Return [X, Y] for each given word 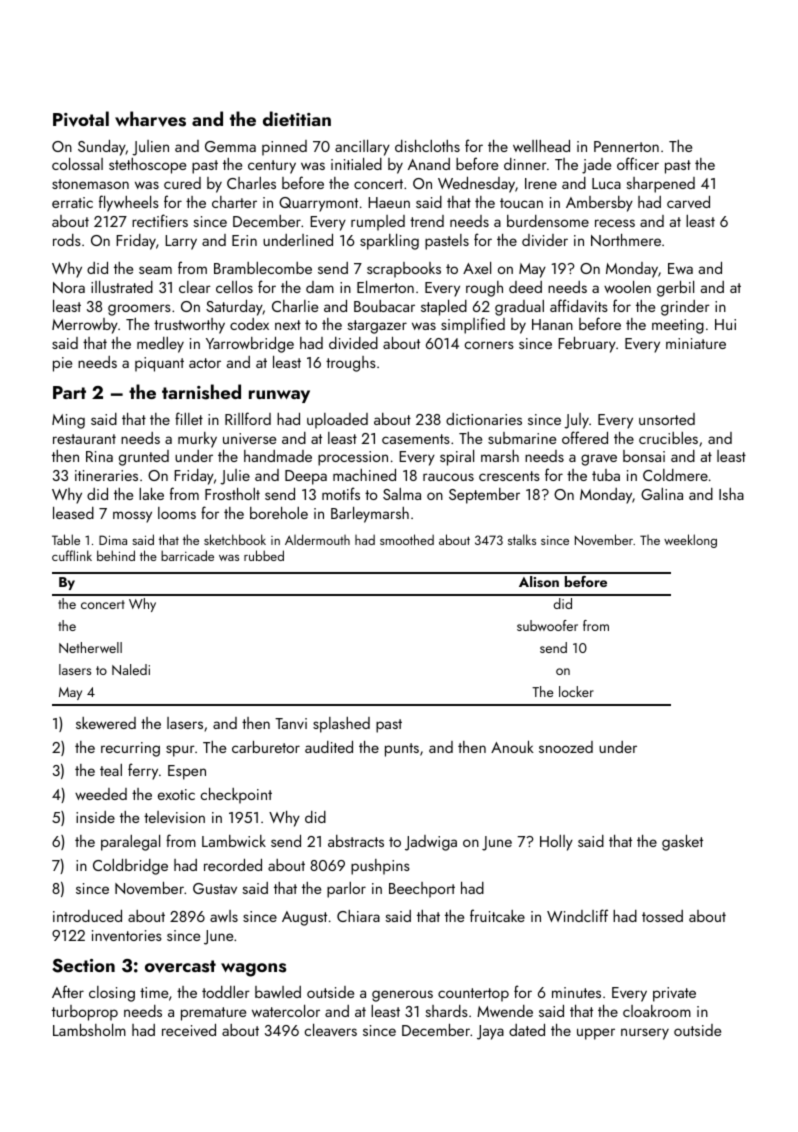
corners [489, 345]
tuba [606, 475]
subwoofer [547, 625]
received [189, 1030]
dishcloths [427, 146]
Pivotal [81, 119]
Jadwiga [431, 843]
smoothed [407, 539]
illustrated [122, 287]
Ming [68, 421]
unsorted [667, 419]
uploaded [337, 421]
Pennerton [626, 146]
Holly [556, 843]
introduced [87, 916]
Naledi [131, 669]
